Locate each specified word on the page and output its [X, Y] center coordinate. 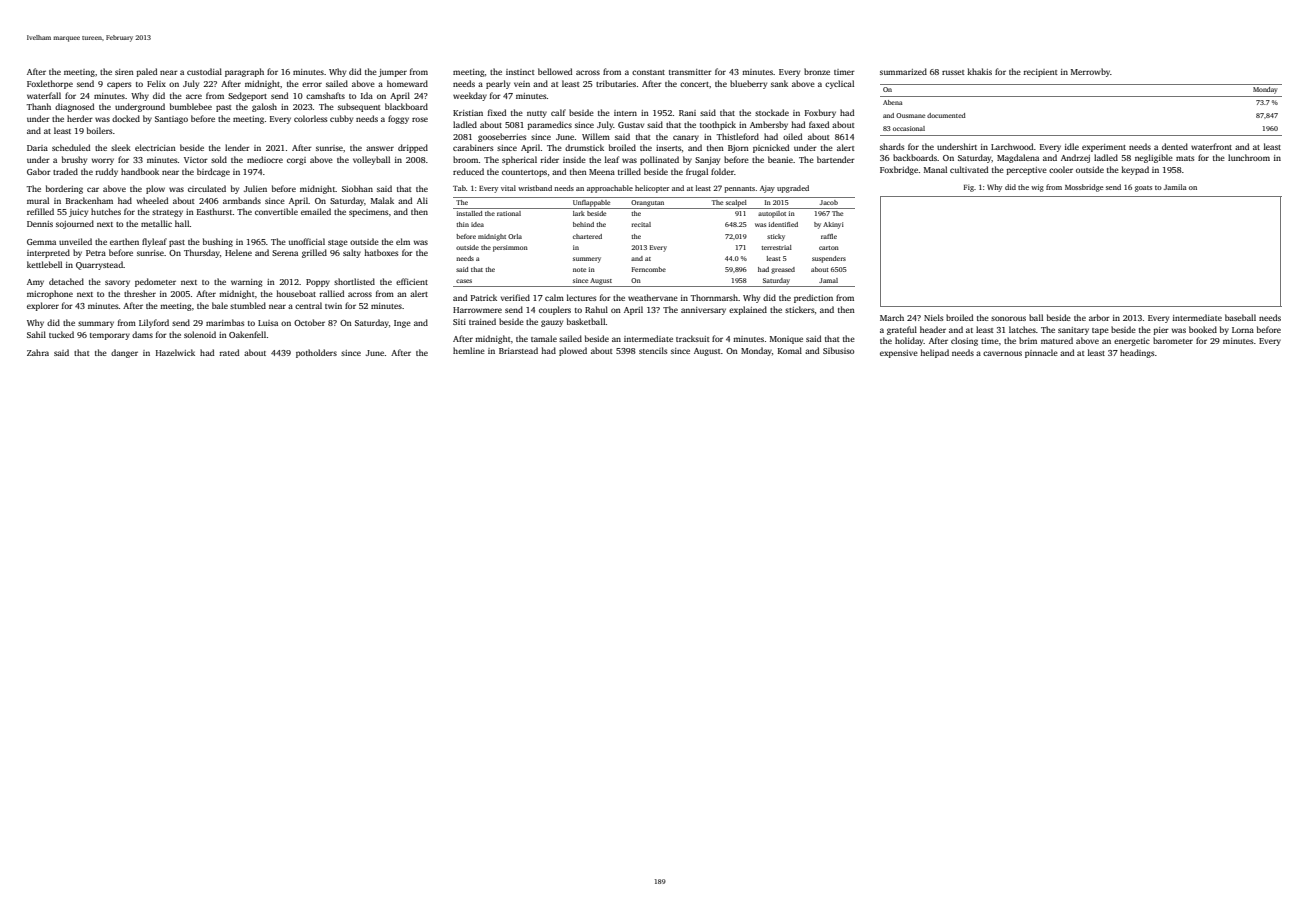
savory [117, 283]
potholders [316, 353]
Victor [196, 160]
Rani [687, 113]
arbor [1099, 317]
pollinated [659, 160]
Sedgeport [247, 96]
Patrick [484, 297]
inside [574, 159]
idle [1072, 146]
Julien [255, 188]
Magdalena [1018, 158]
